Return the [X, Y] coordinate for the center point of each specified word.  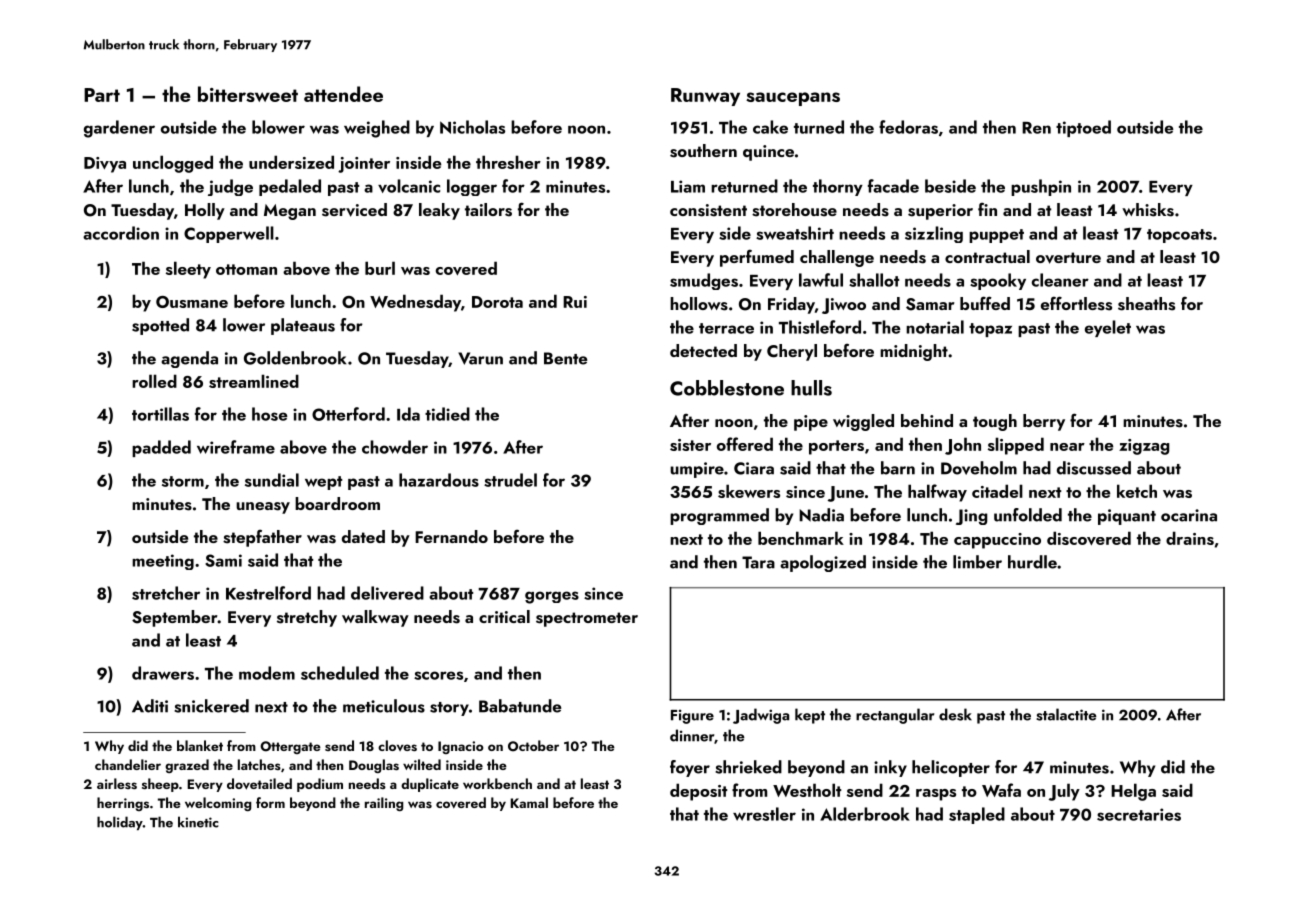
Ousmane [192, 302]
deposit [698, 792]
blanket [200, 745]
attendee [343, 94]
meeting [163, 562]
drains [1190, 538]
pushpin [1041, 187]
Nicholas [472, 127]
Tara [758, 562]
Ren [1036, 128]
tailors [488, 210]
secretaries [1139, 814]
